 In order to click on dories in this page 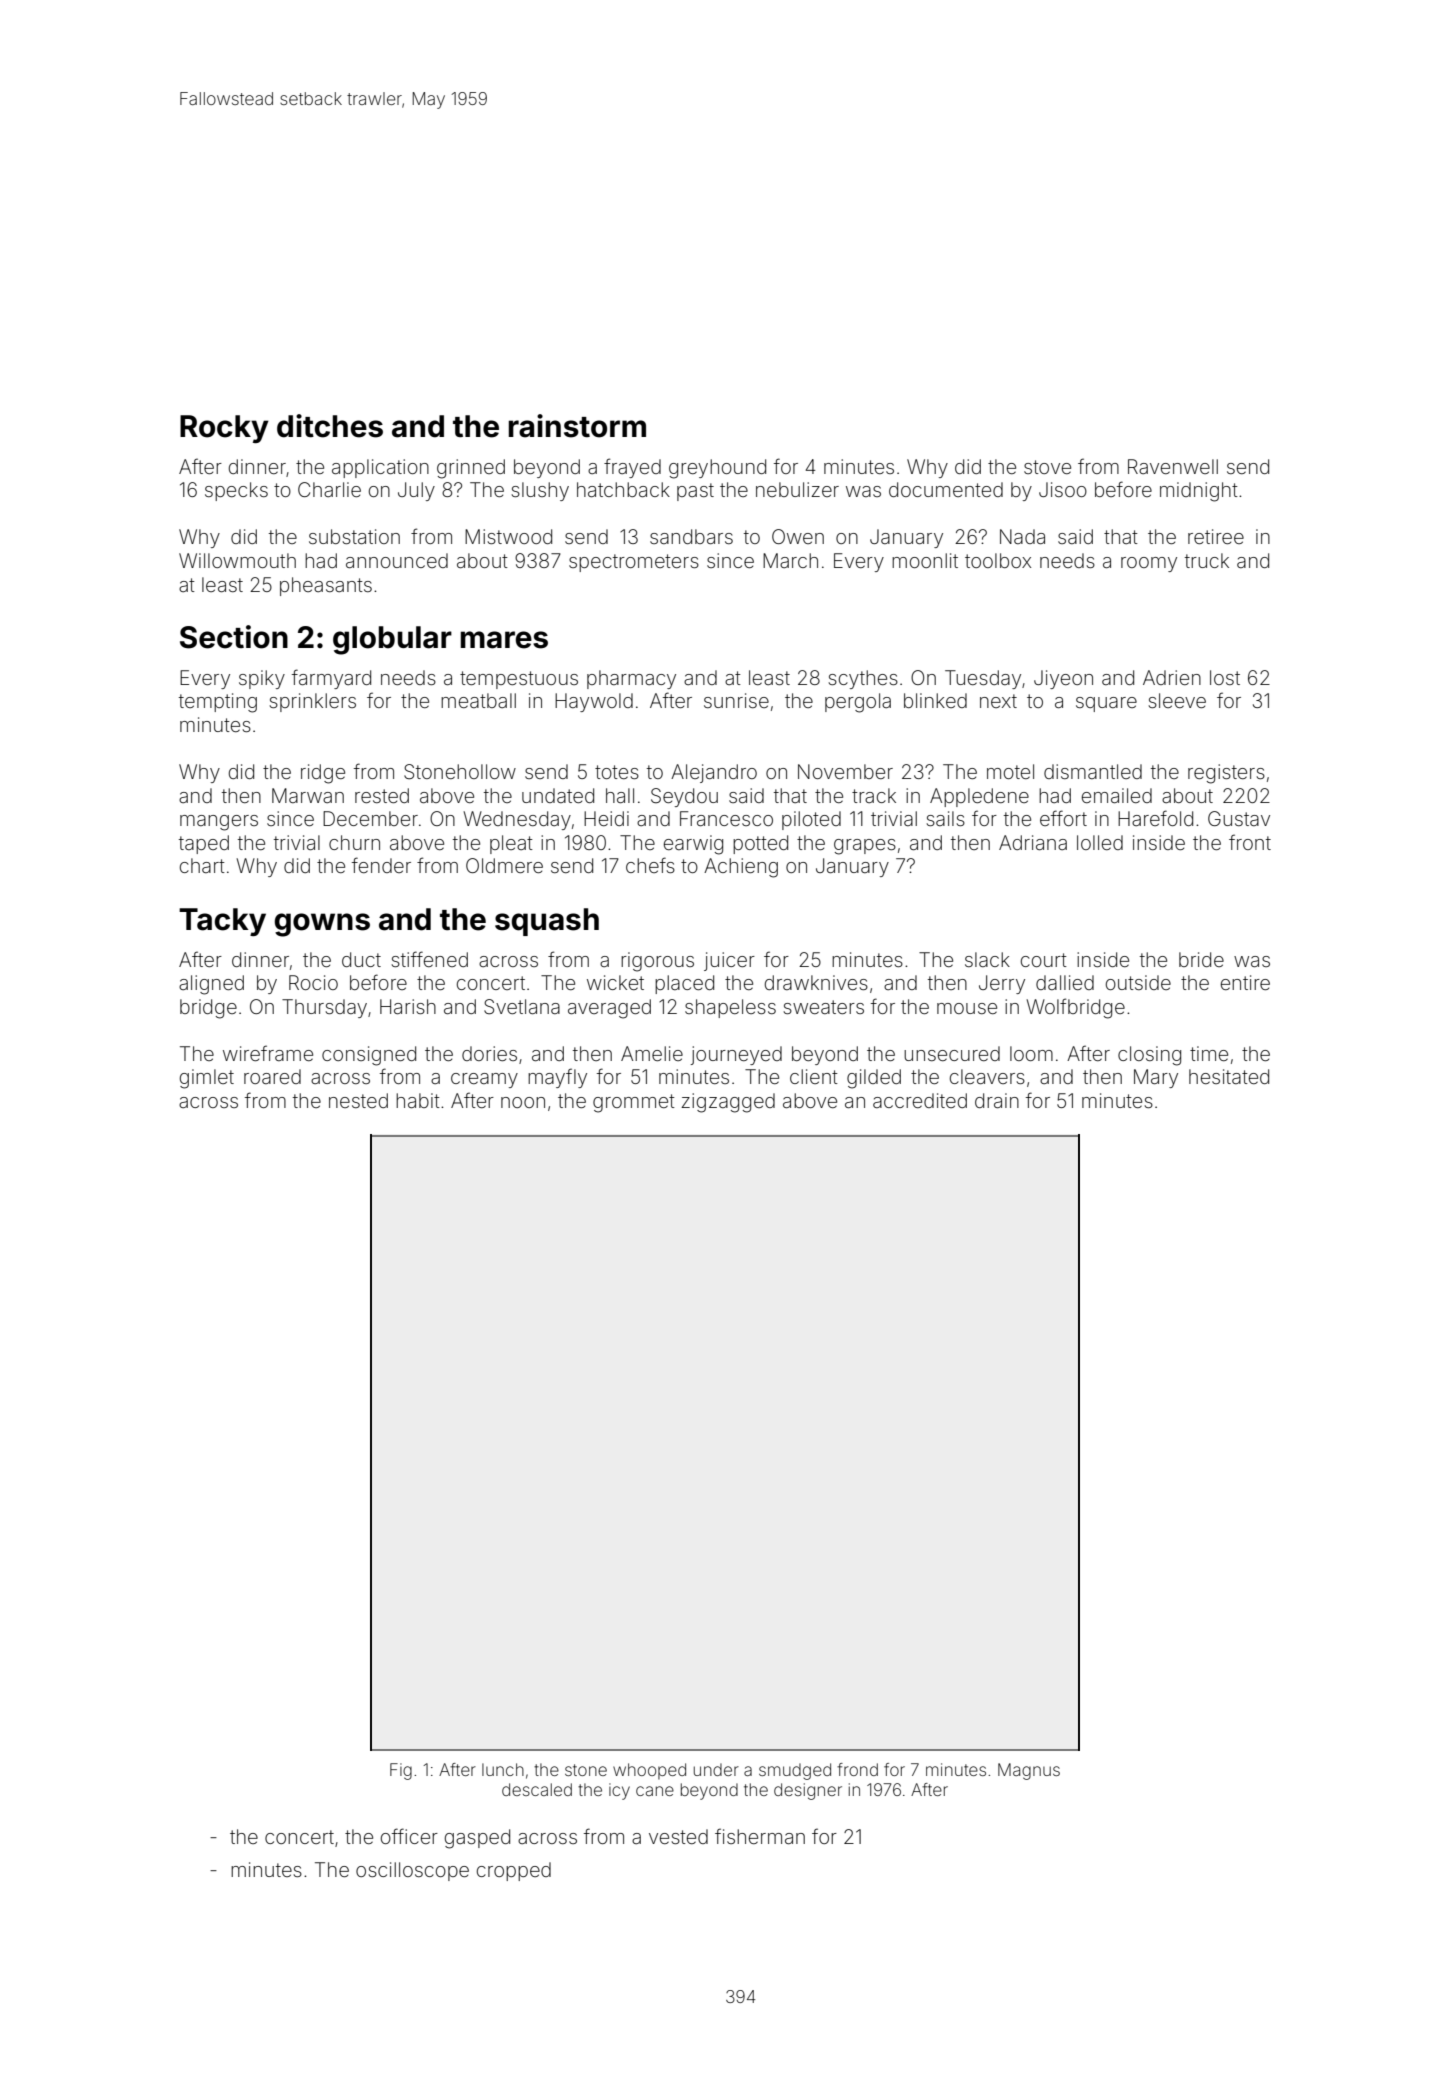, I will do `click(489, 1053)`.
